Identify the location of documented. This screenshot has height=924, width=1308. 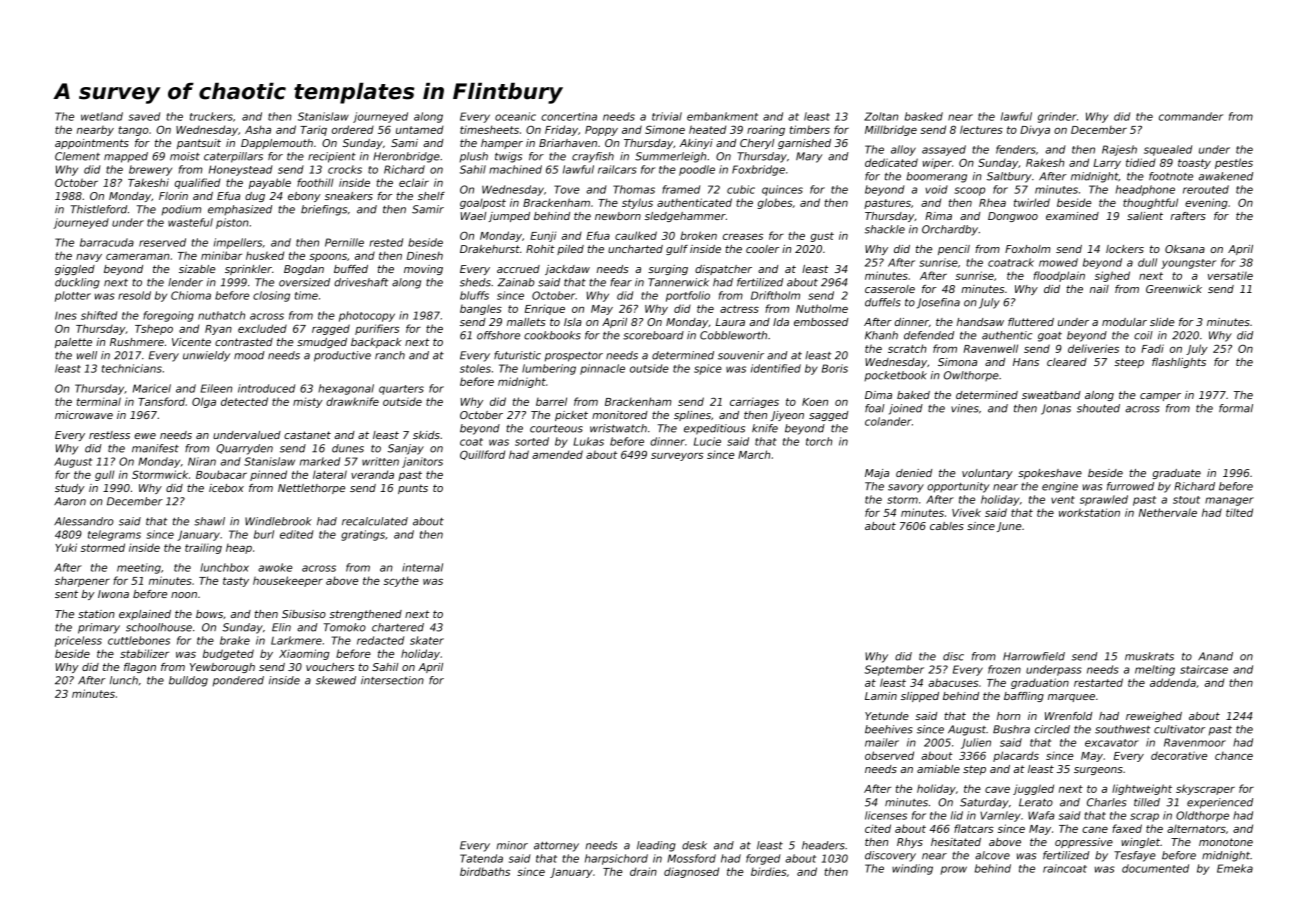
(1155, 868).
